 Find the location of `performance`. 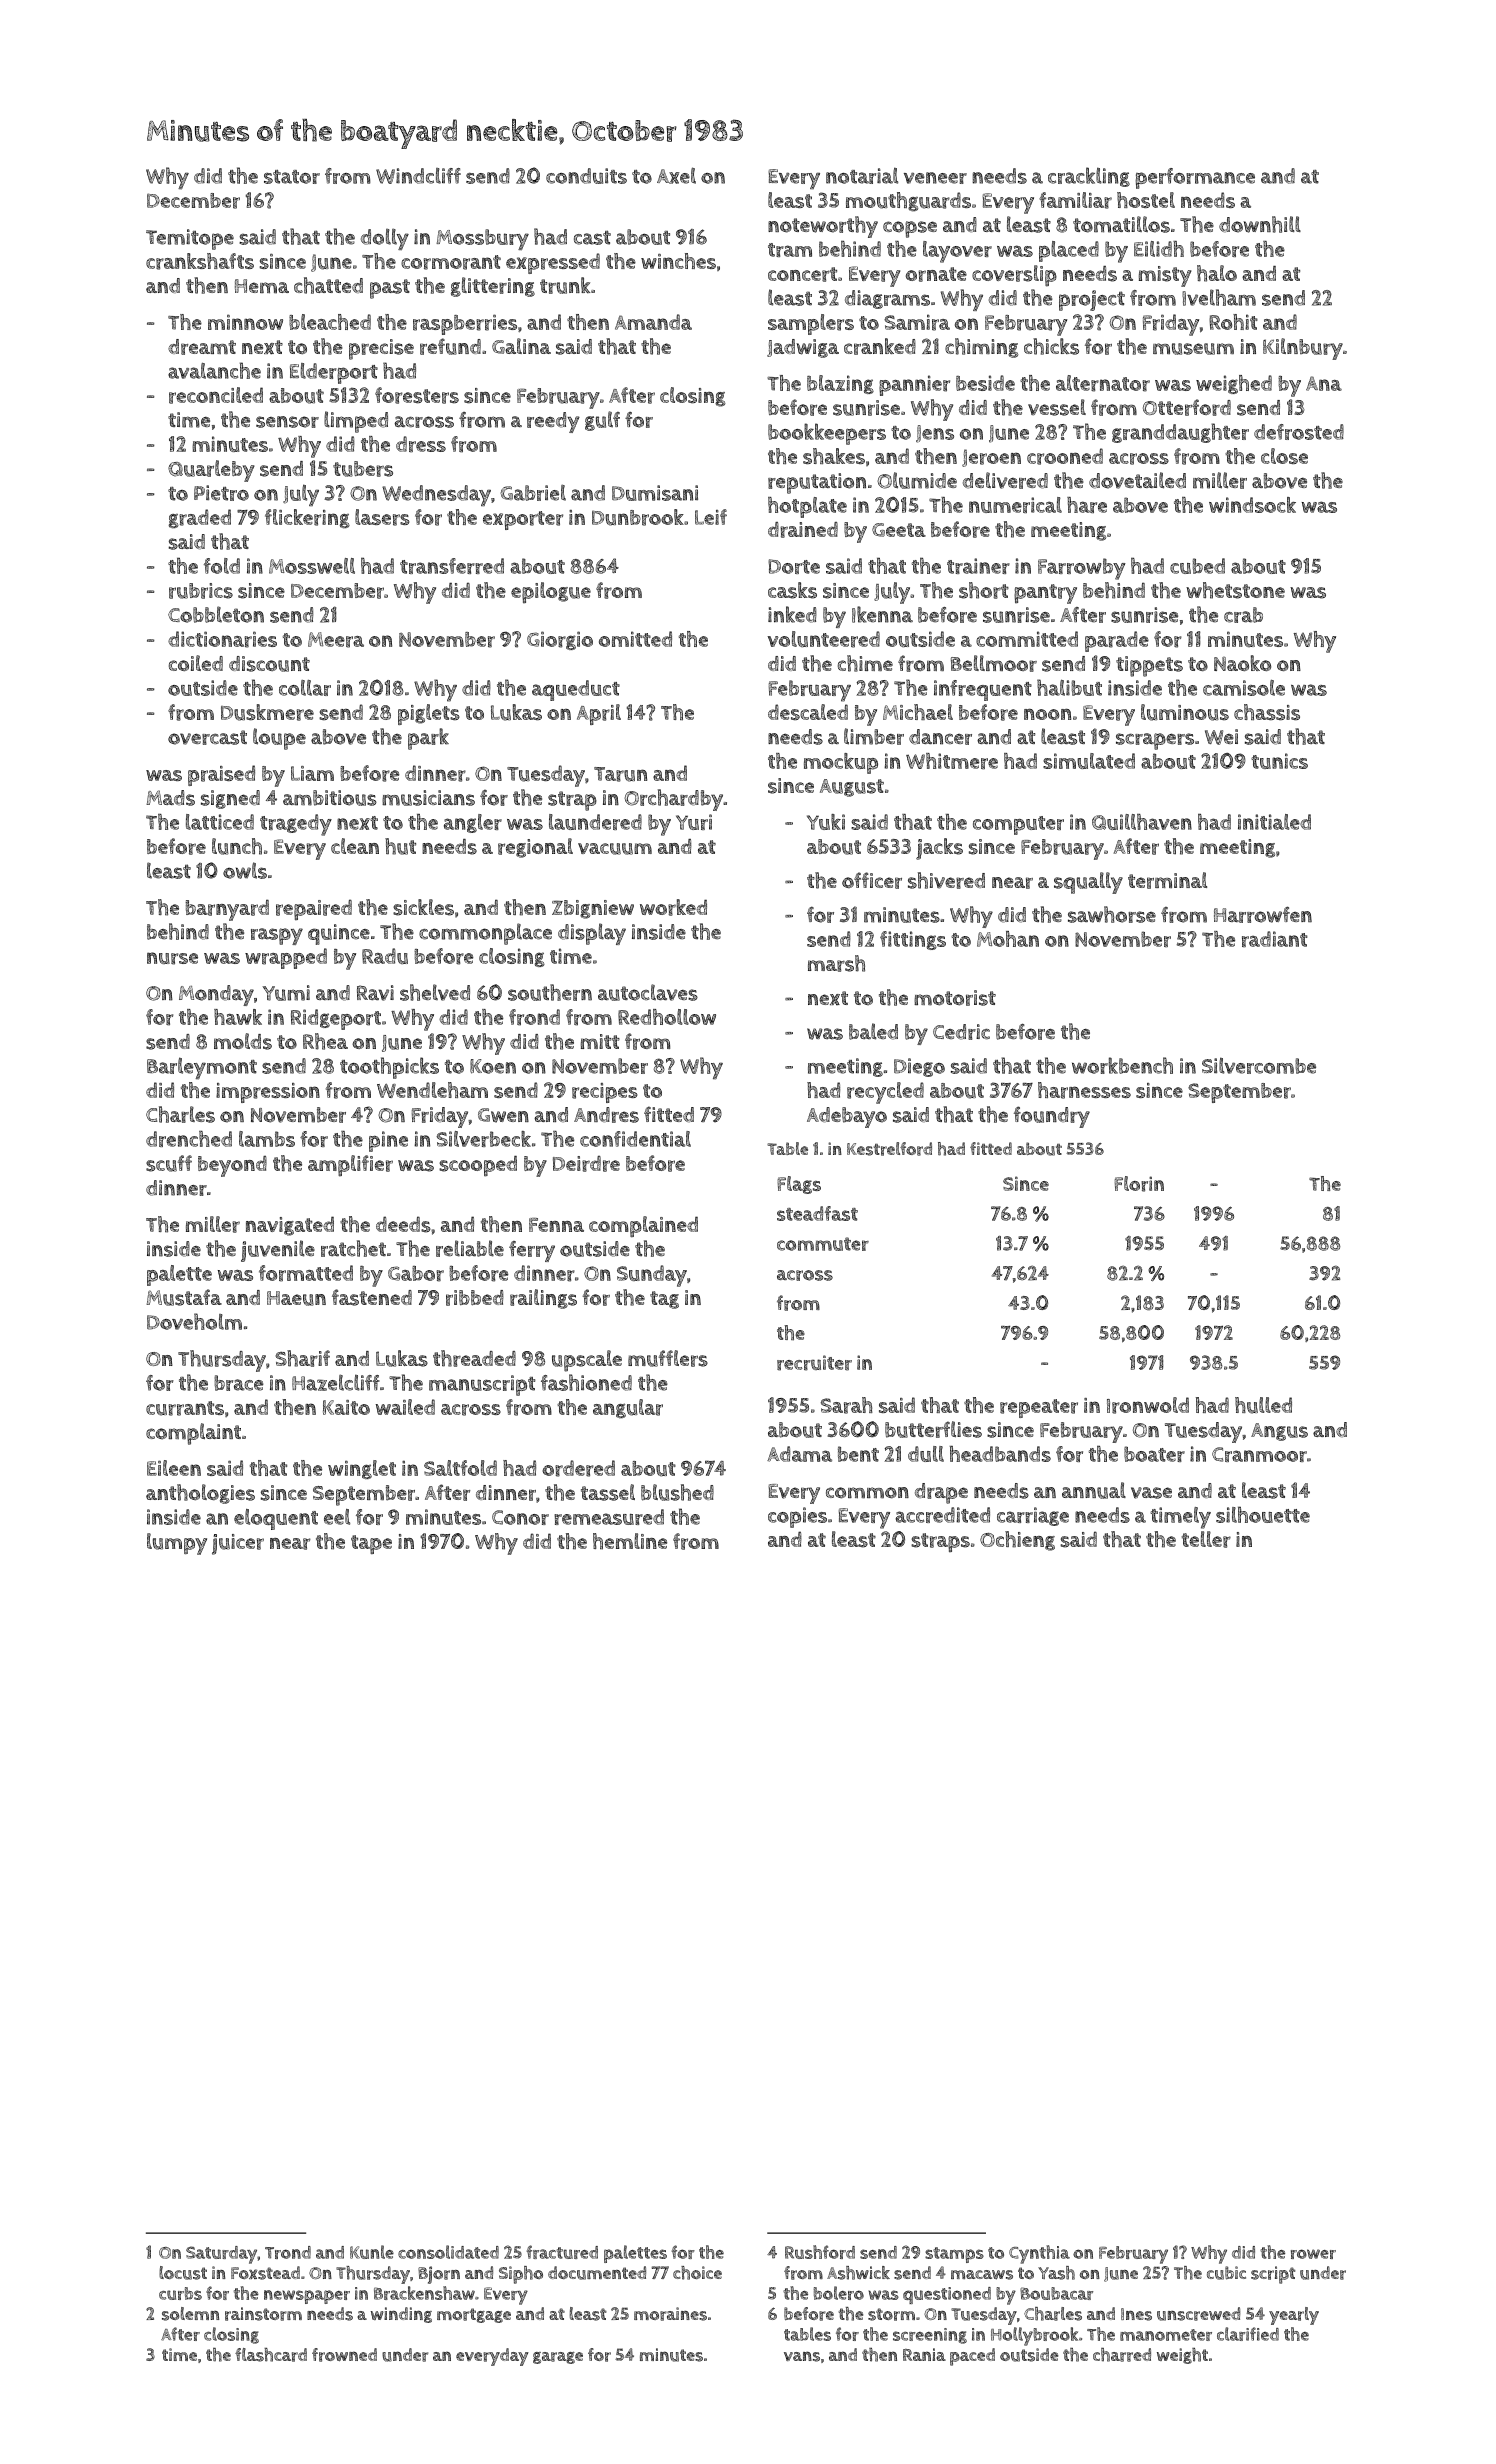

performance is located at coordinates (1195, 178).
